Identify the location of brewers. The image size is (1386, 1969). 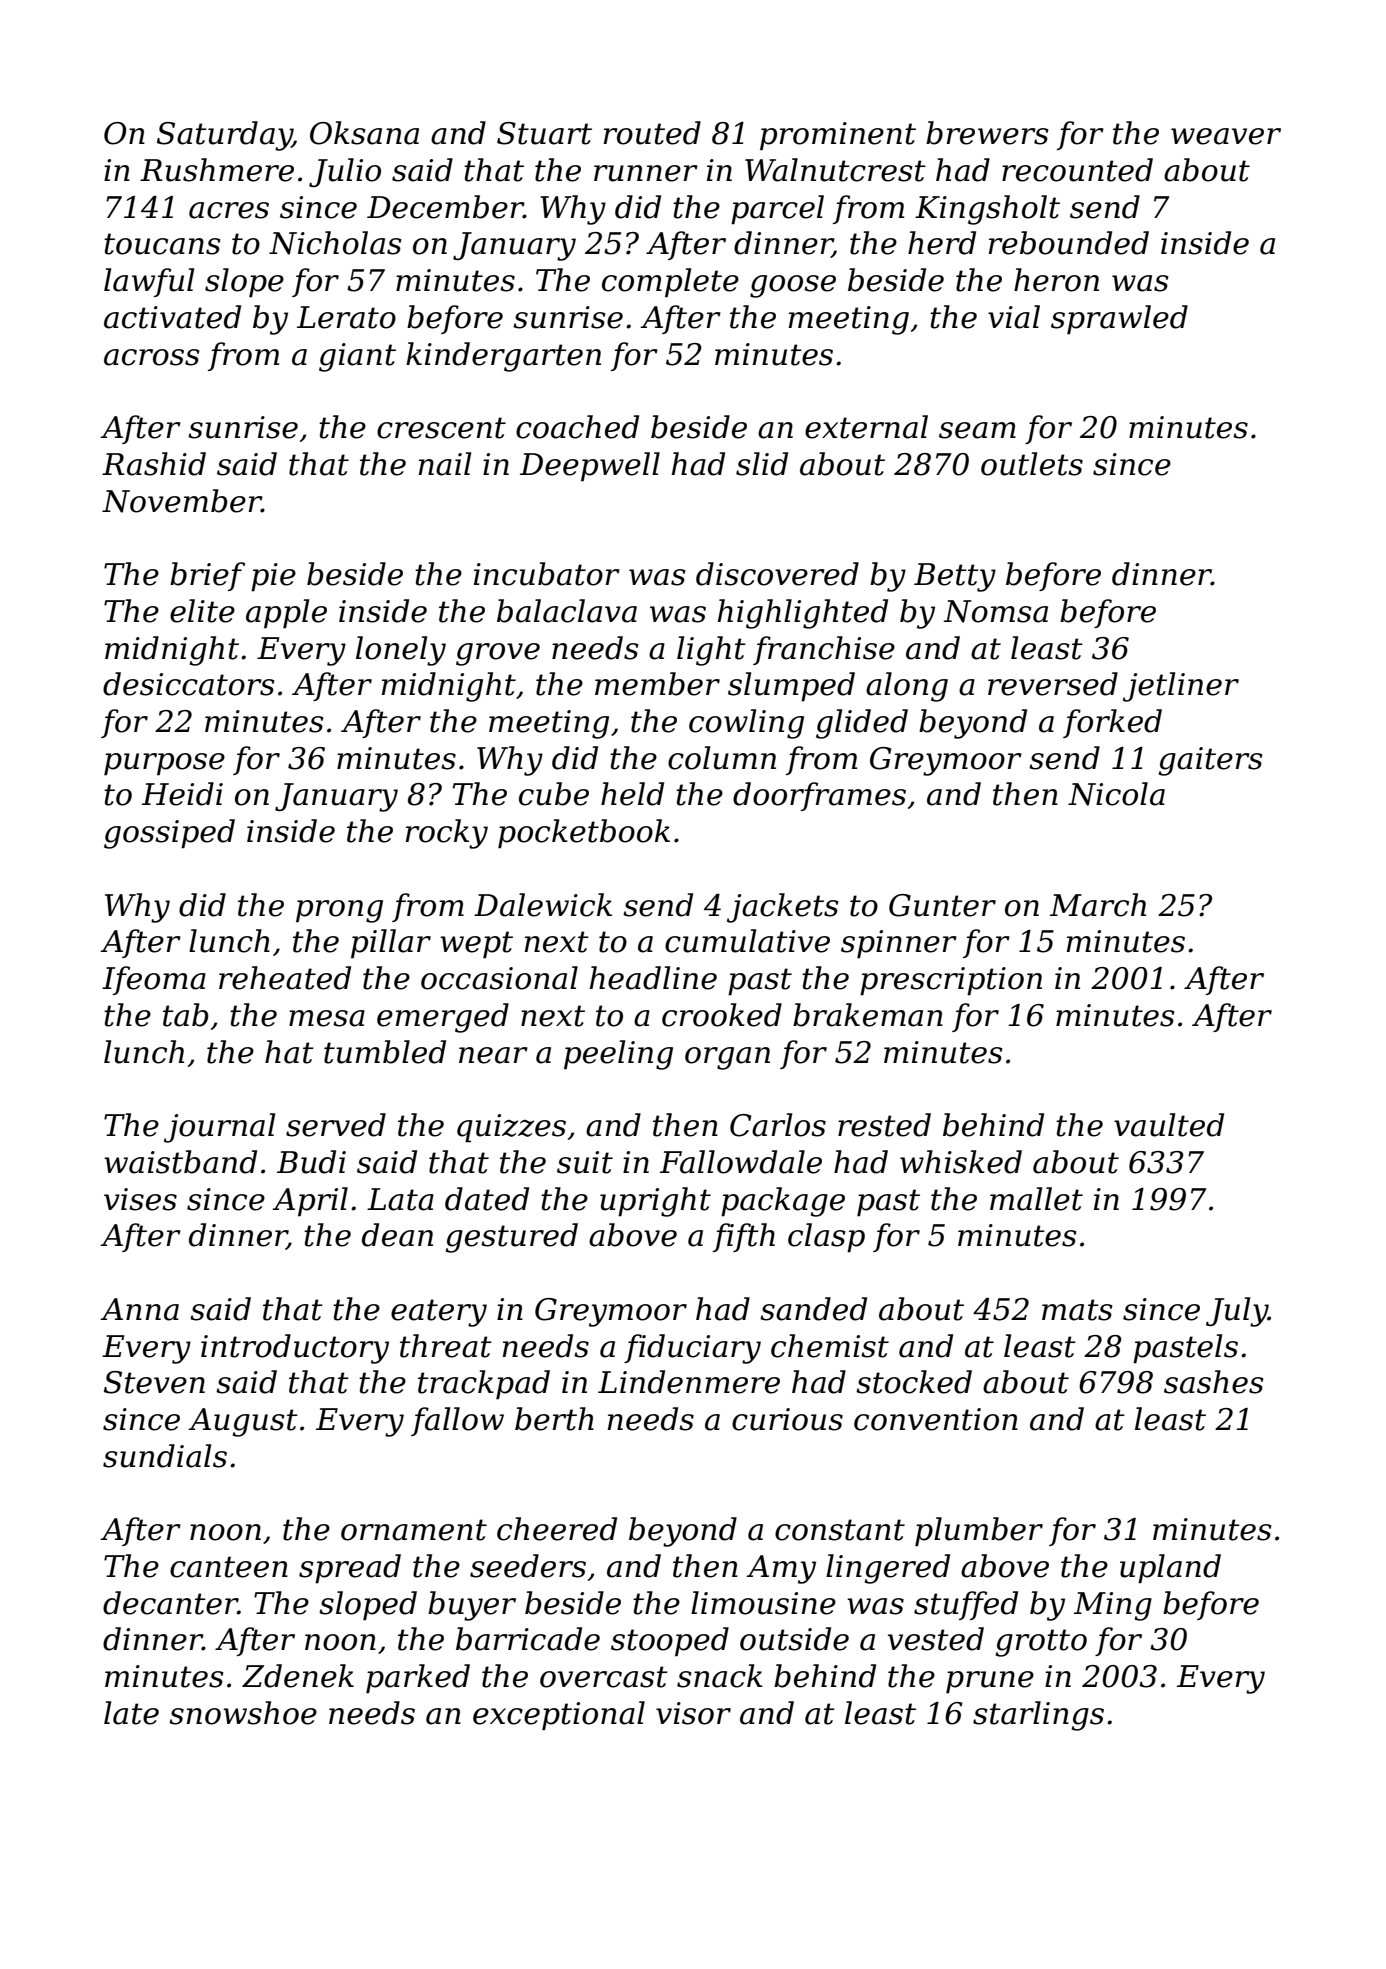
(987, 133).
